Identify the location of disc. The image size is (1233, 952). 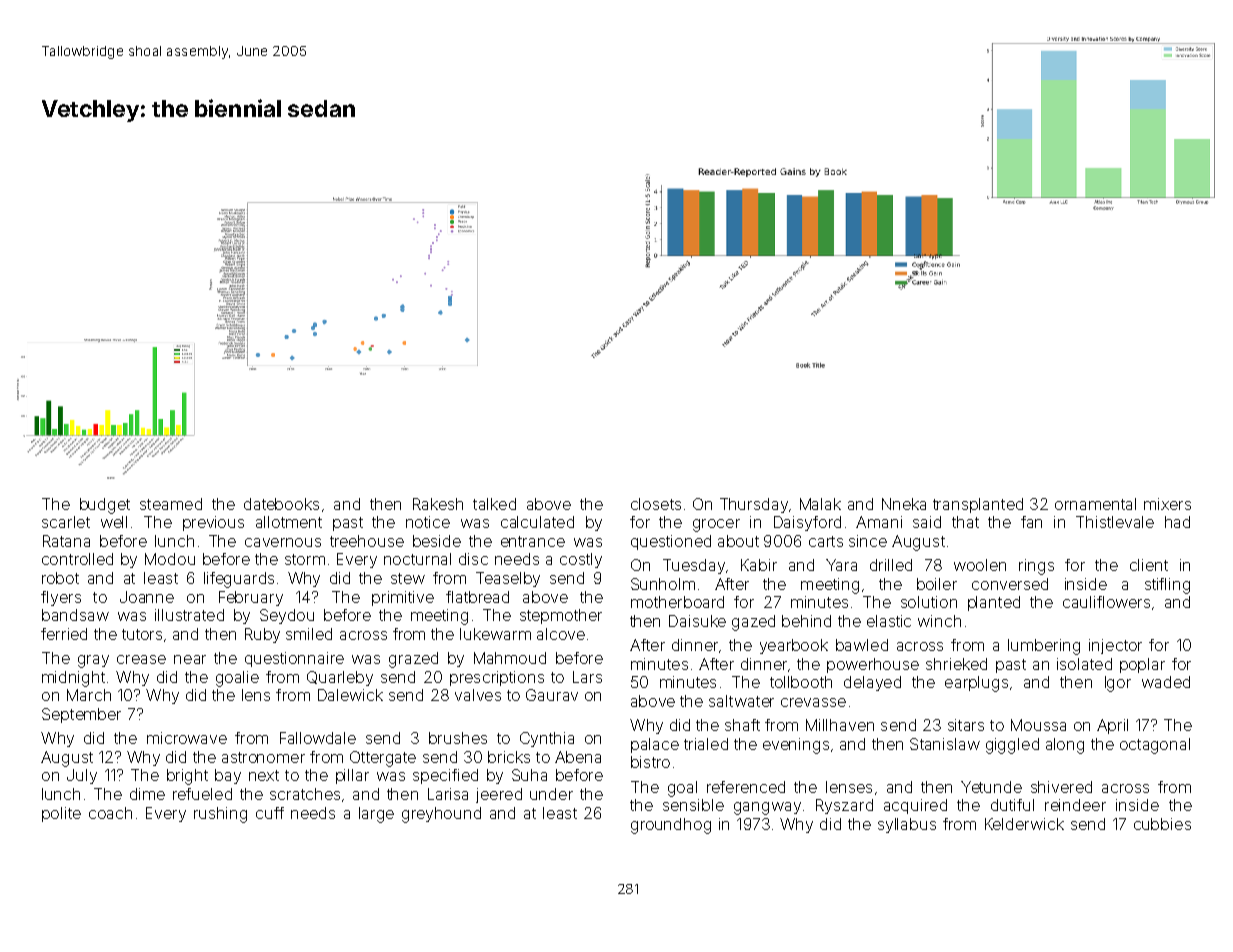
(473, 559).
